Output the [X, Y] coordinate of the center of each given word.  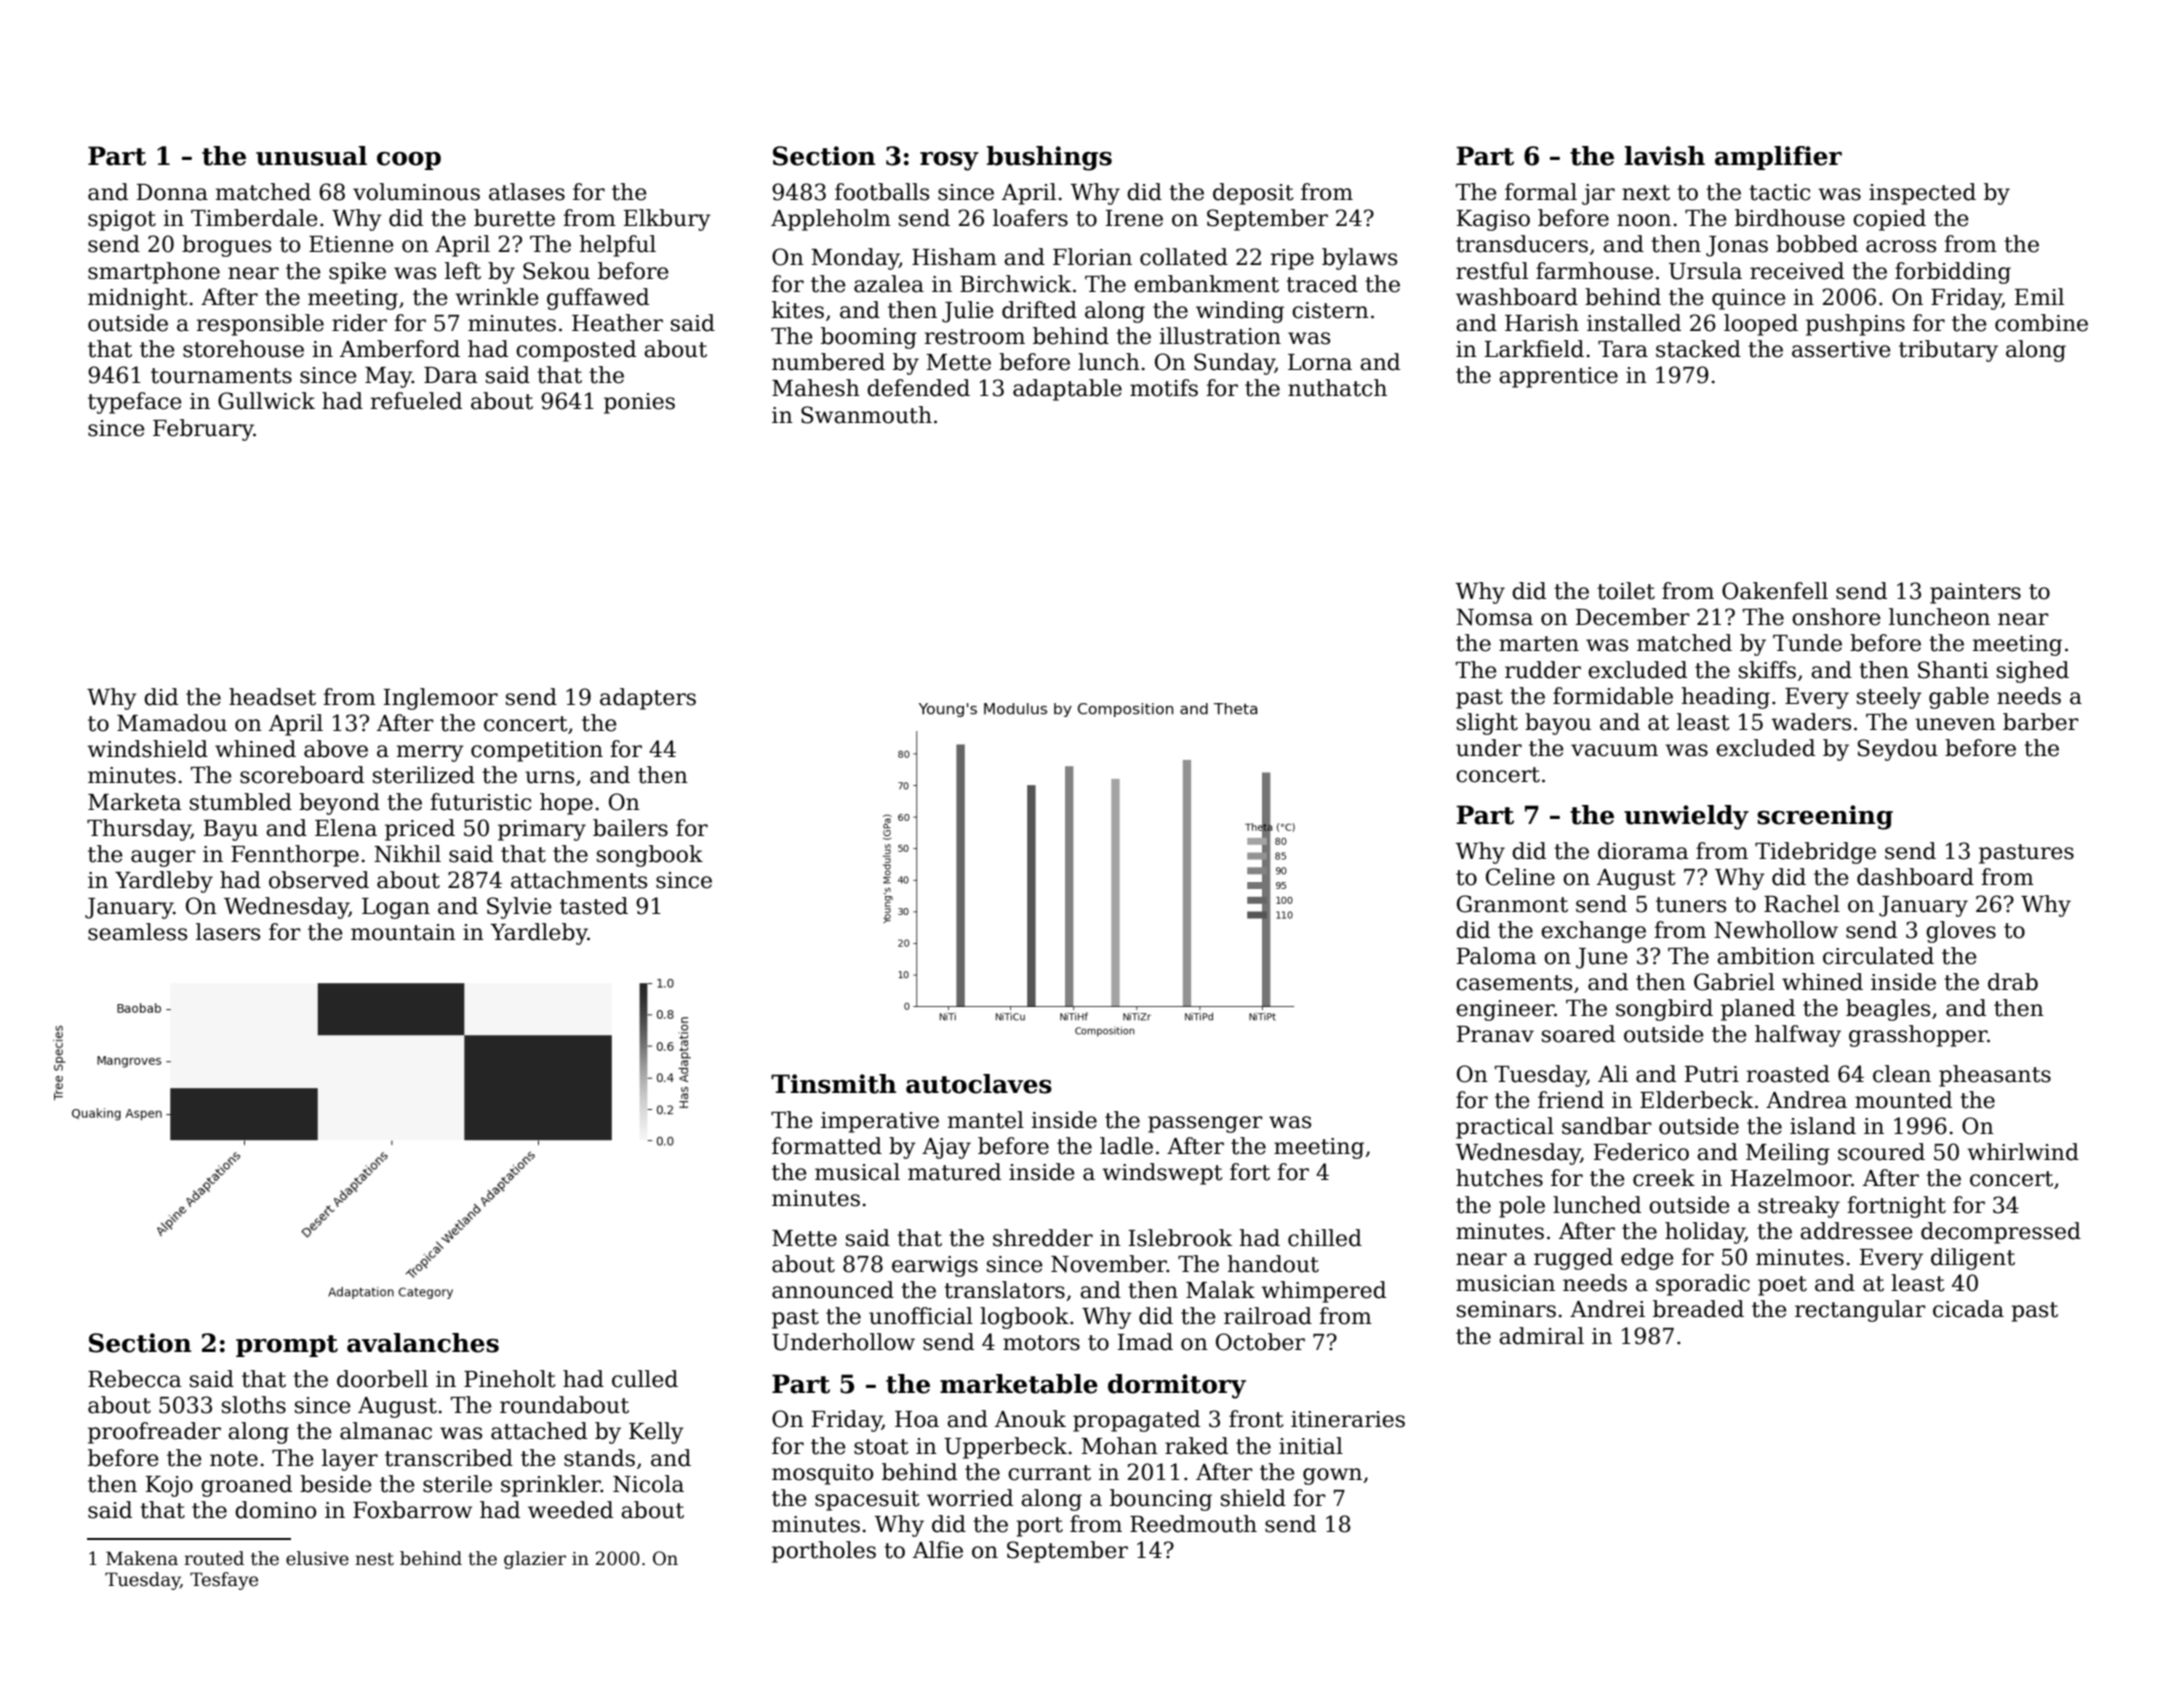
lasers [228, 932]
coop [409, 161]
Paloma [1497, 956]
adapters [648, 699]
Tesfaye [224, 1581]
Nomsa [1494, 617]
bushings [1049, 158]
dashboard [1915, 877]
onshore [1836, 617]
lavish [1665, 156]
